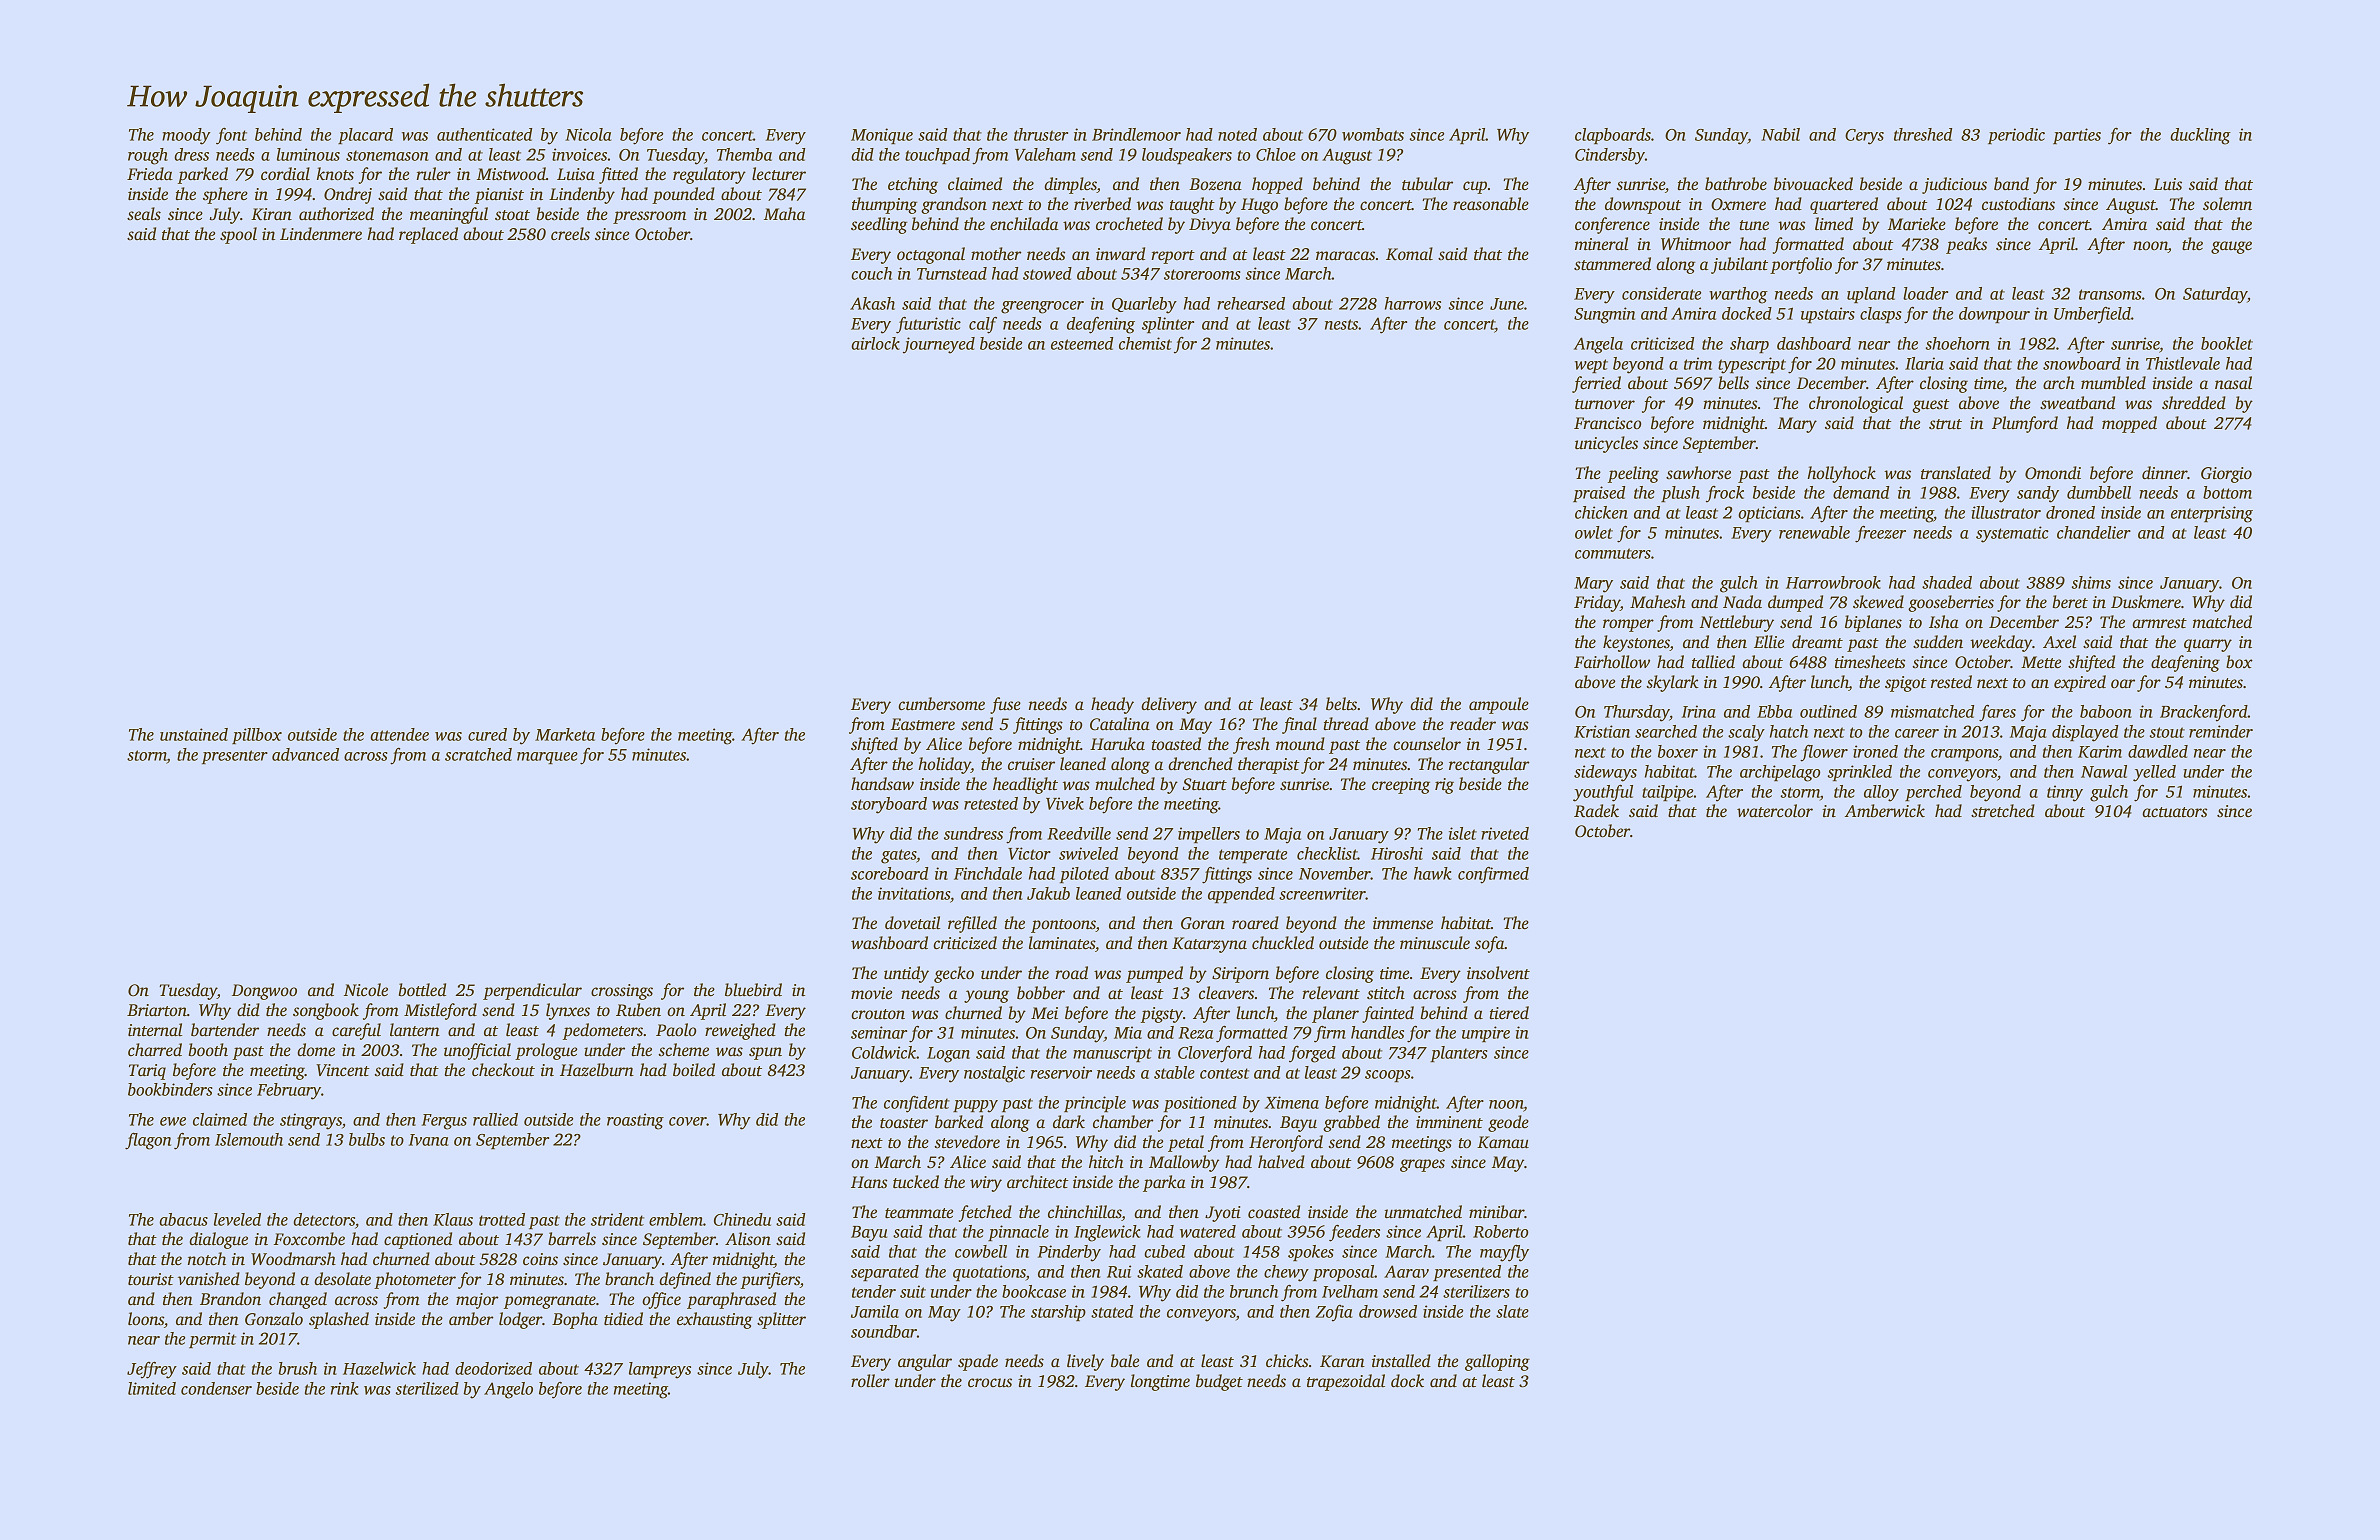 The width and height of the screenshot is (2380, 1540). What do you see at coordinates (493, 1368) in the screenshot?
I see `deodorized` at bounding box center [493, 1368].
